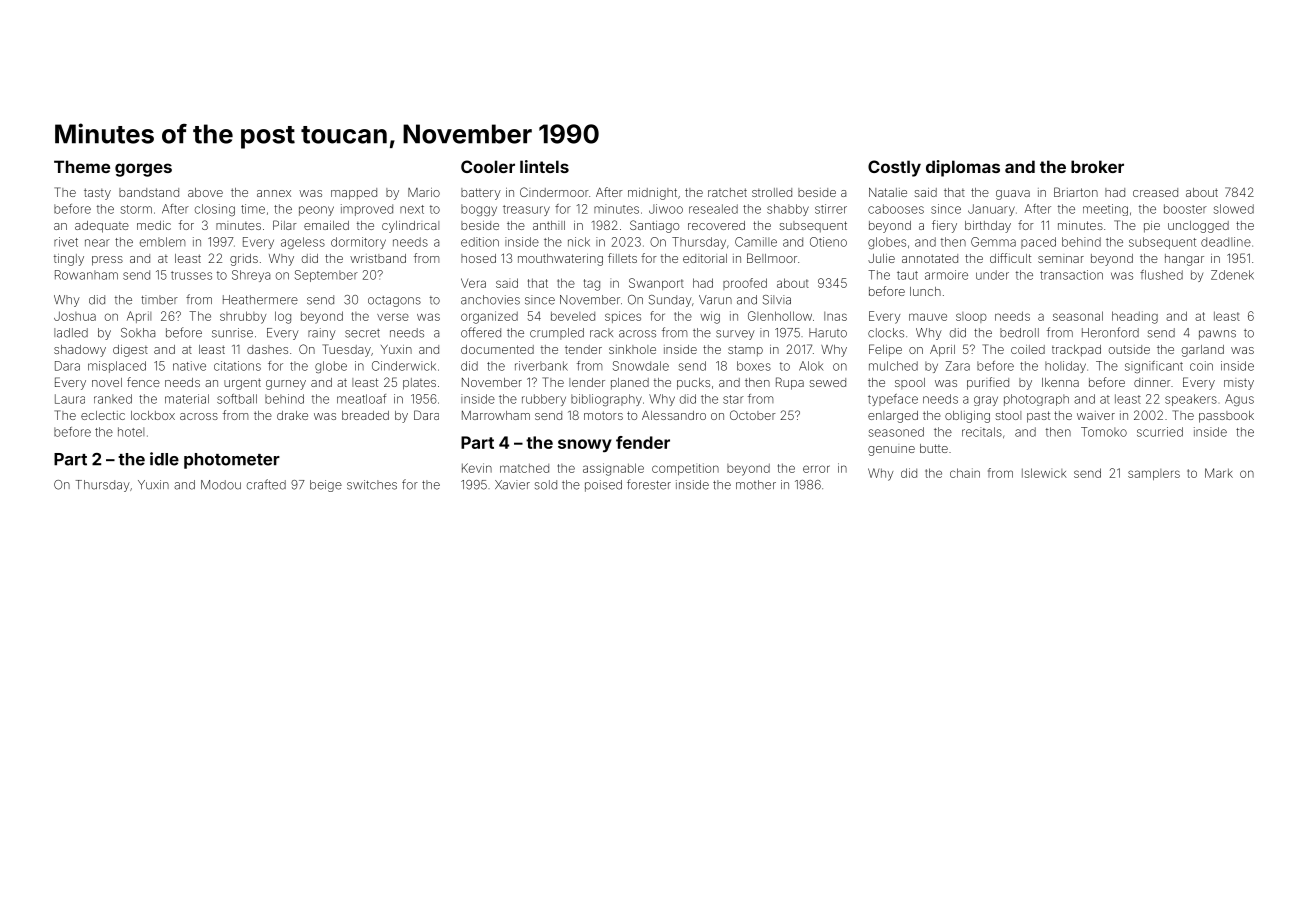  Describe the element at coordinates (1129, 349) in the image. I see `outside` at that location.
